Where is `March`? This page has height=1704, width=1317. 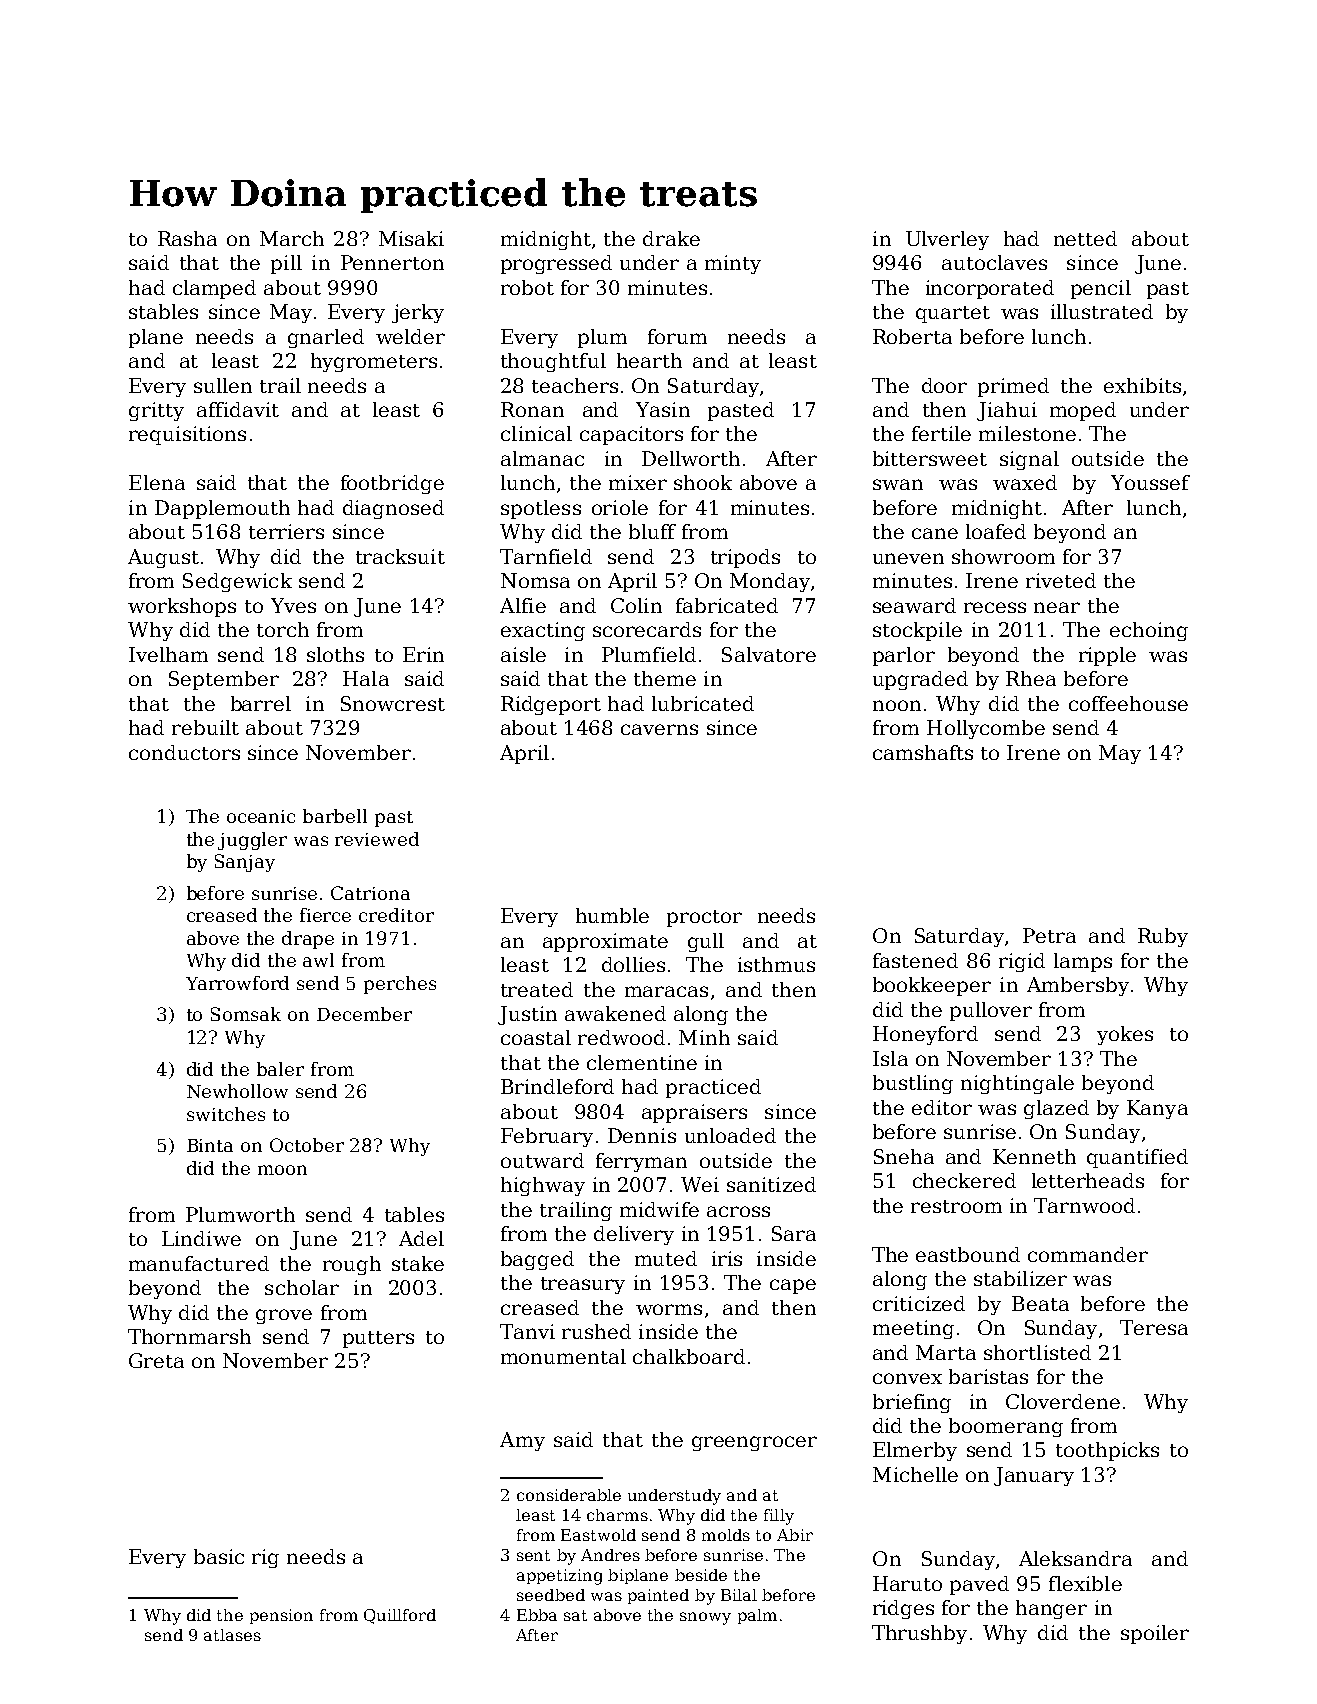
March is located at coordinates (292, 238).
